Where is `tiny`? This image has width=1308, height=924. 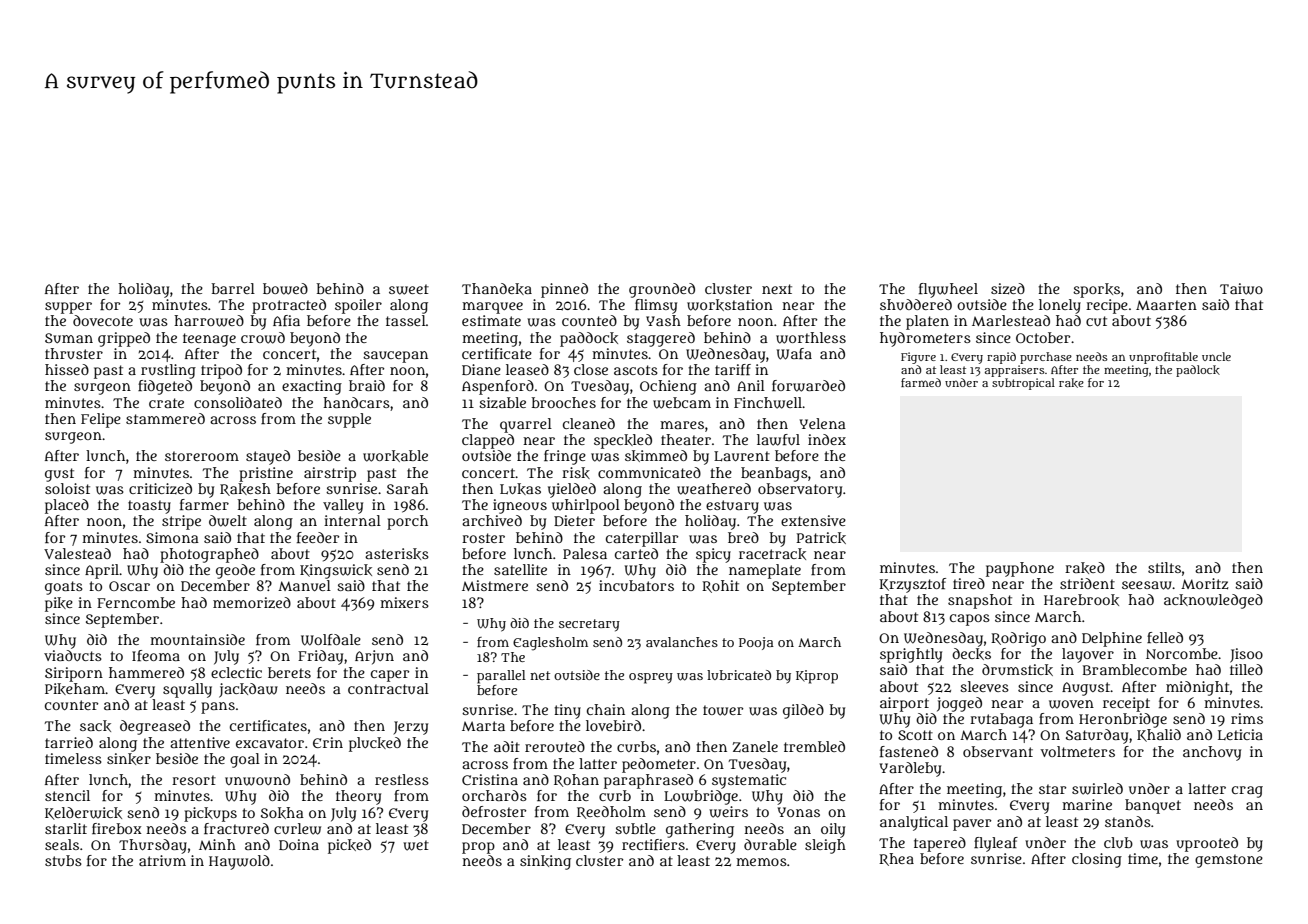
tiny is located at coordinates (567, 711).
